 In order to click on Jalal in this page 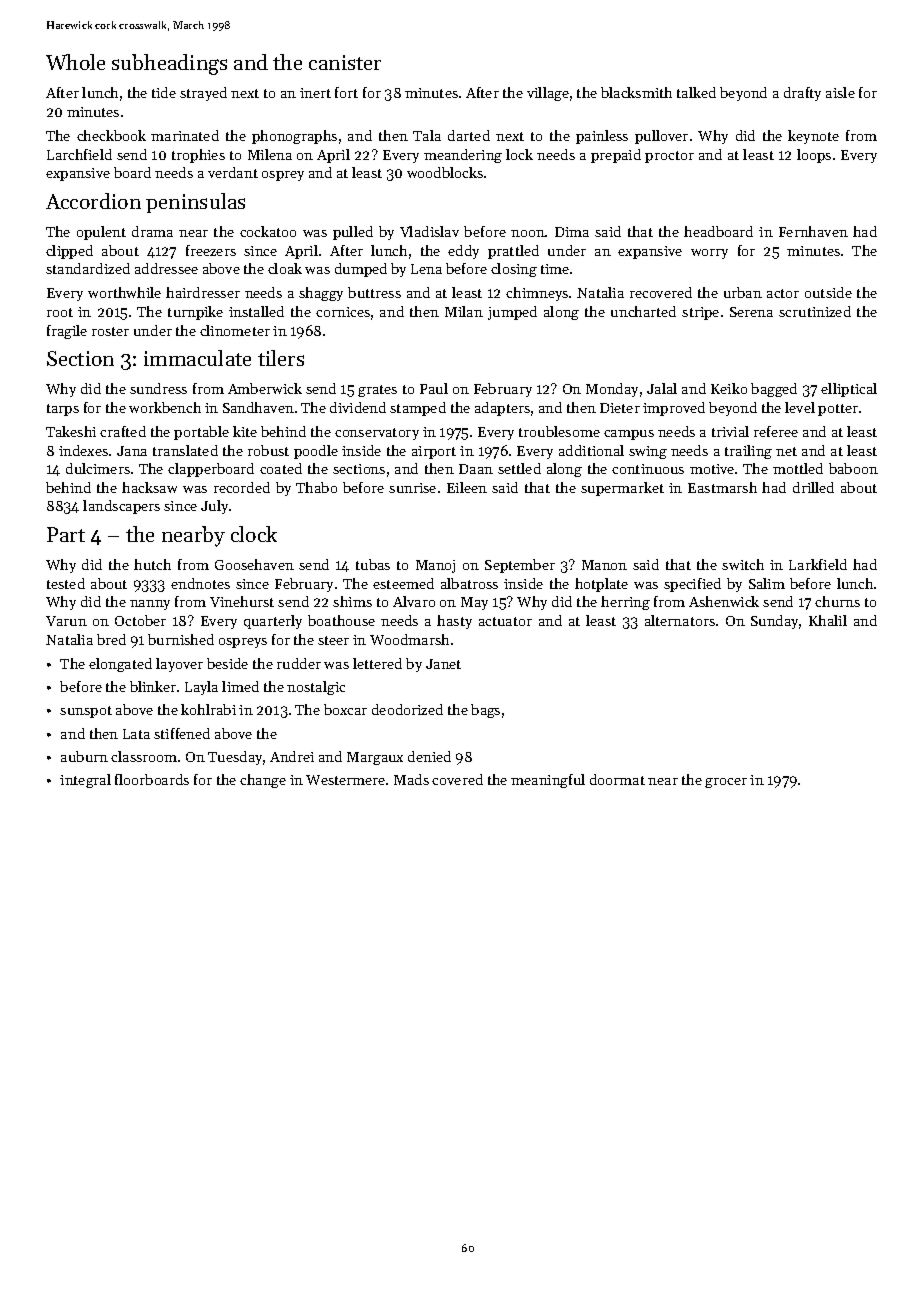, I will do `click(662, 388)`.
